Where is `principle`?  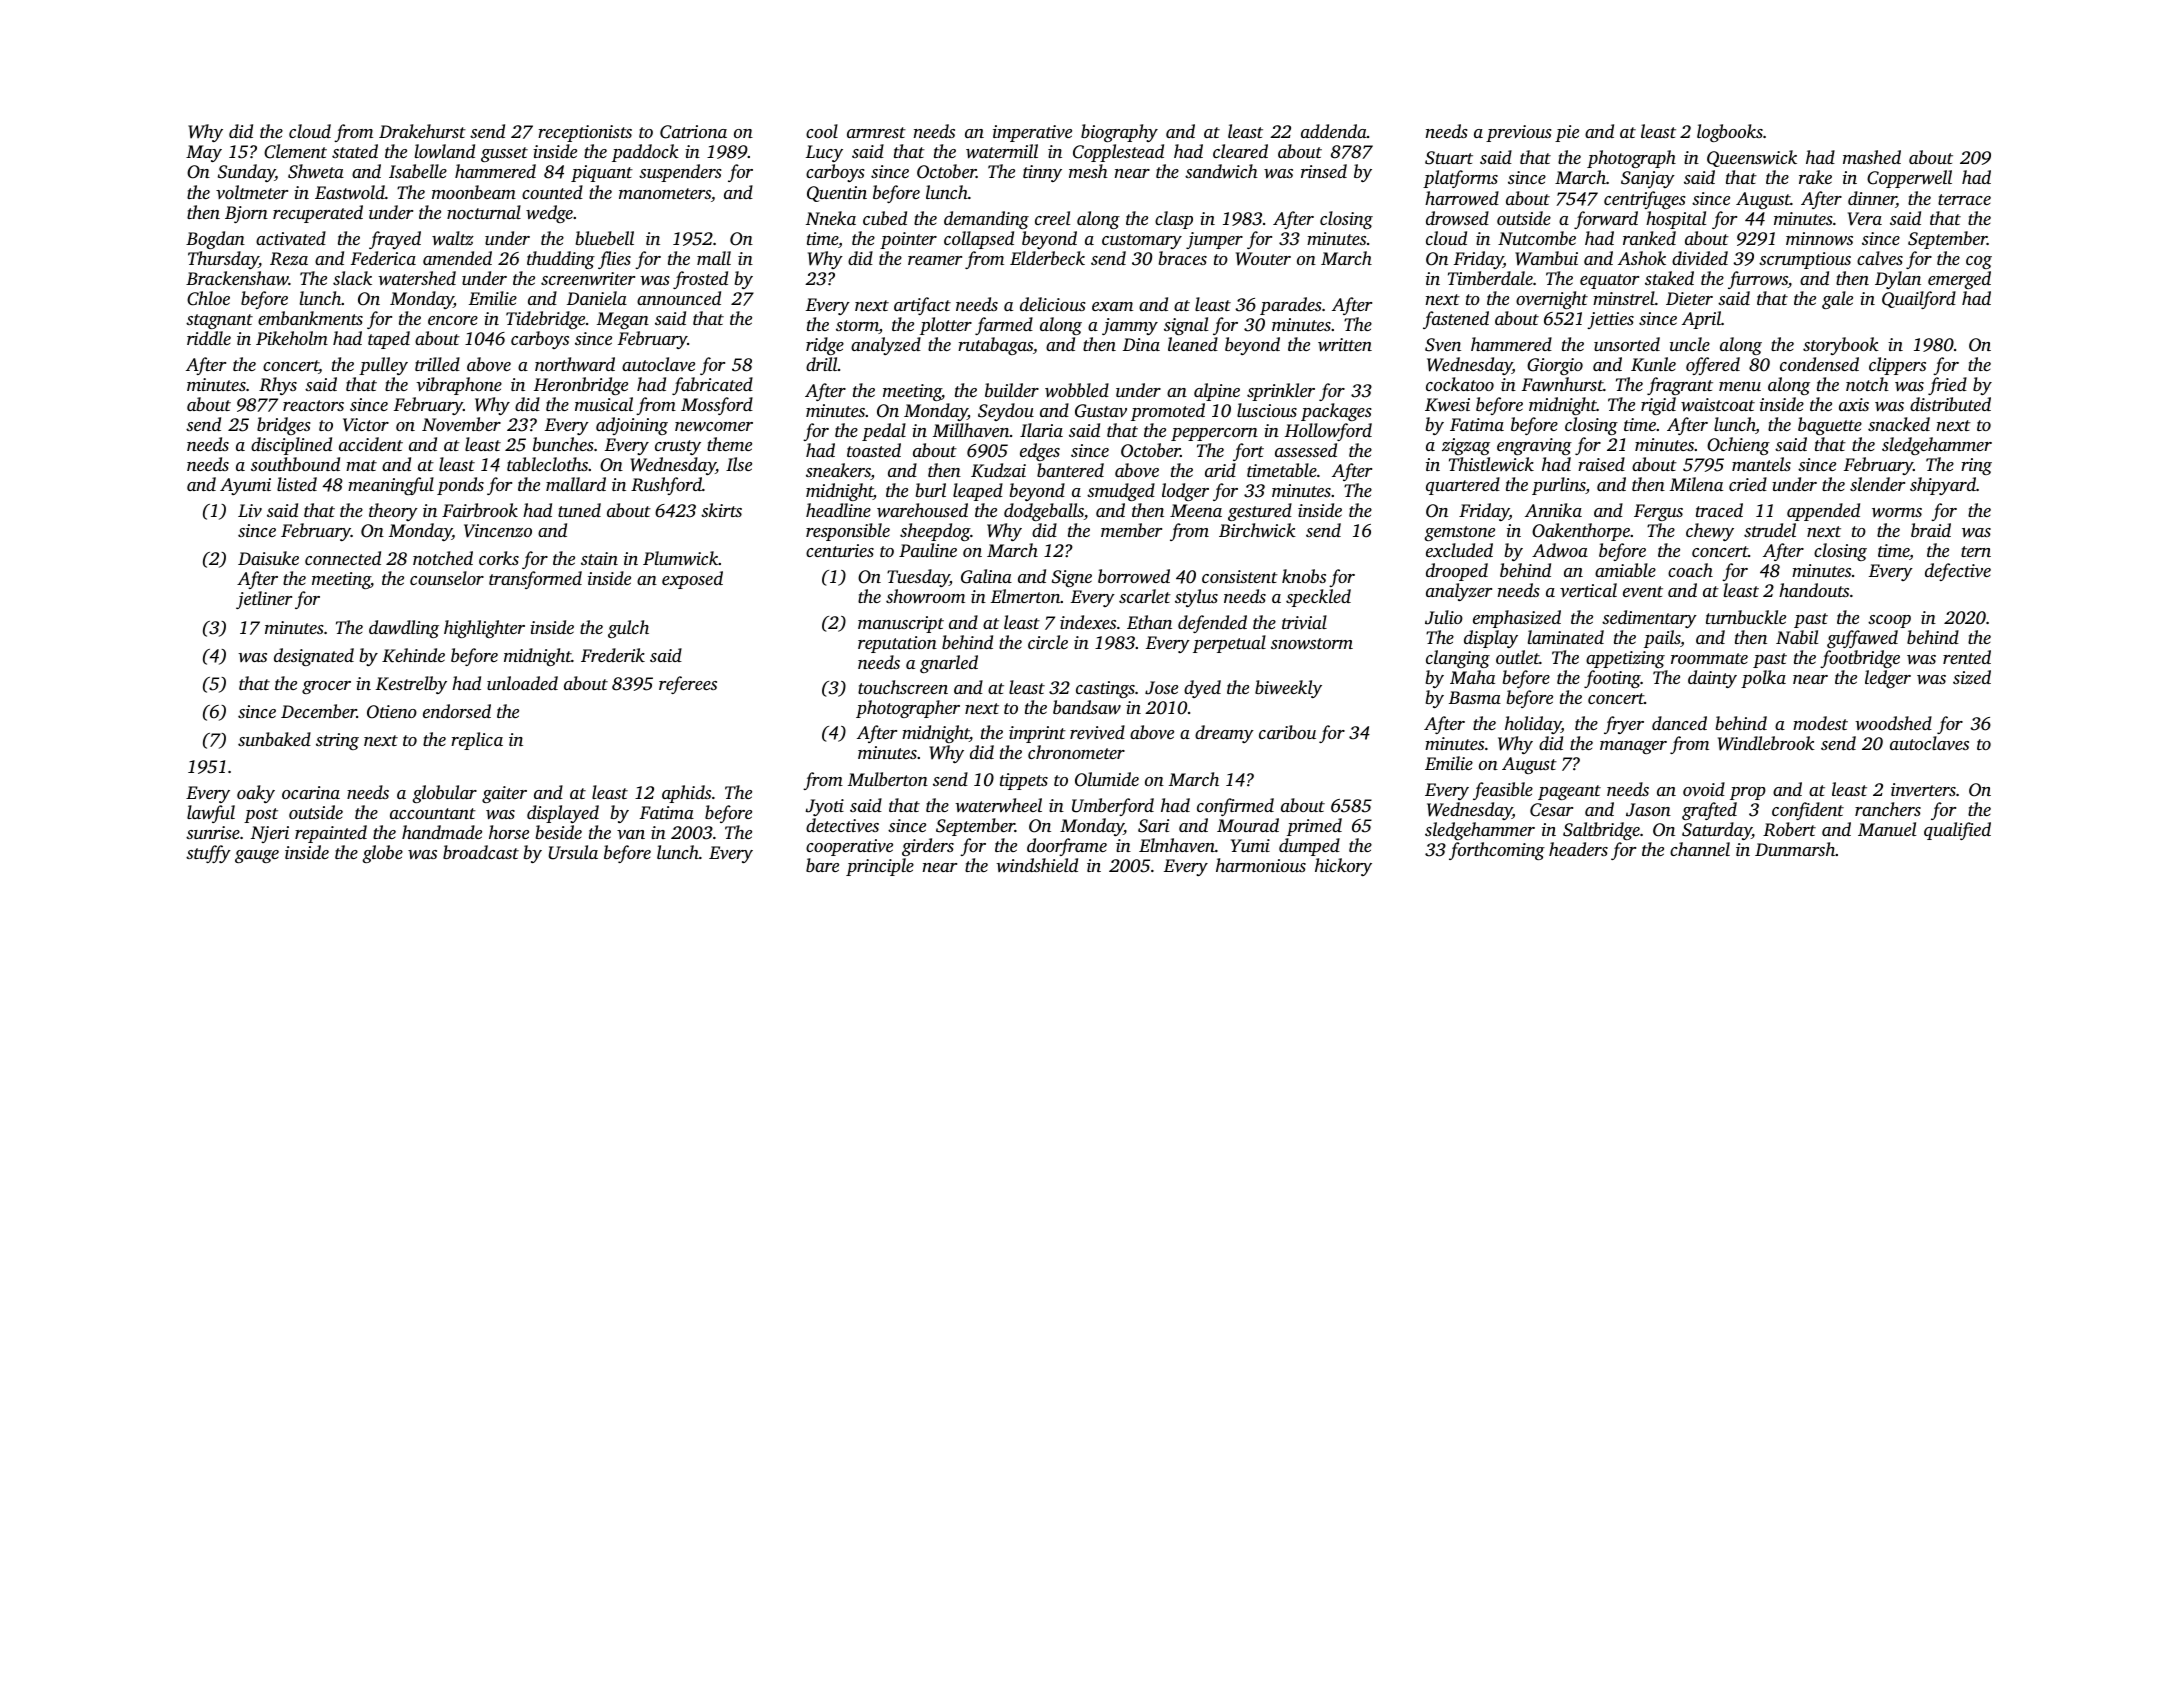 principle is located at coordinates (880, 867).
